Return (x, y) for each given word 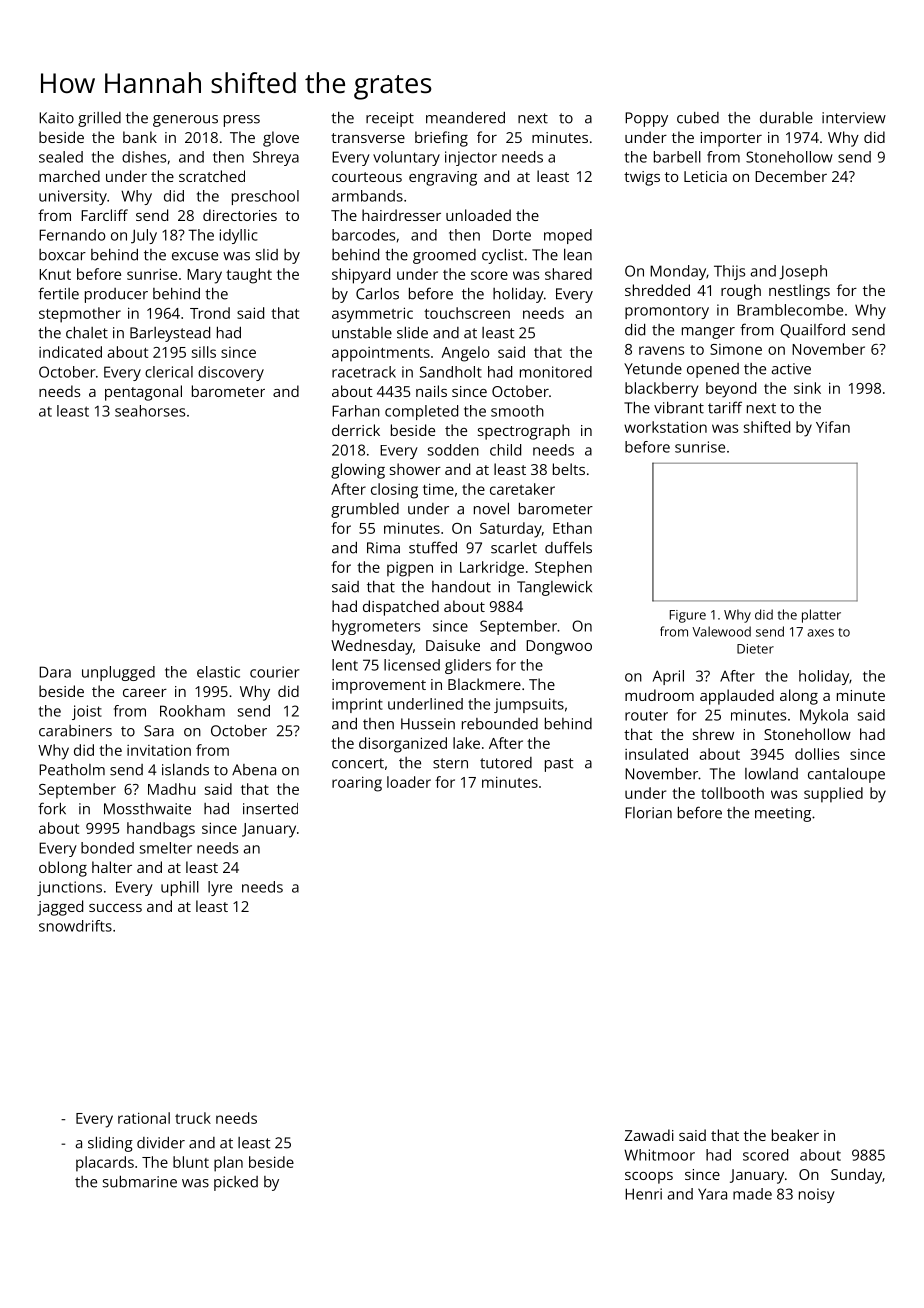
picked (236, 1183)
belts (569, 469)
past (559, 765)
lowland (771, 774)
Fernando (72, 235)
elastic (218, 672)
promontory (667, 312)
